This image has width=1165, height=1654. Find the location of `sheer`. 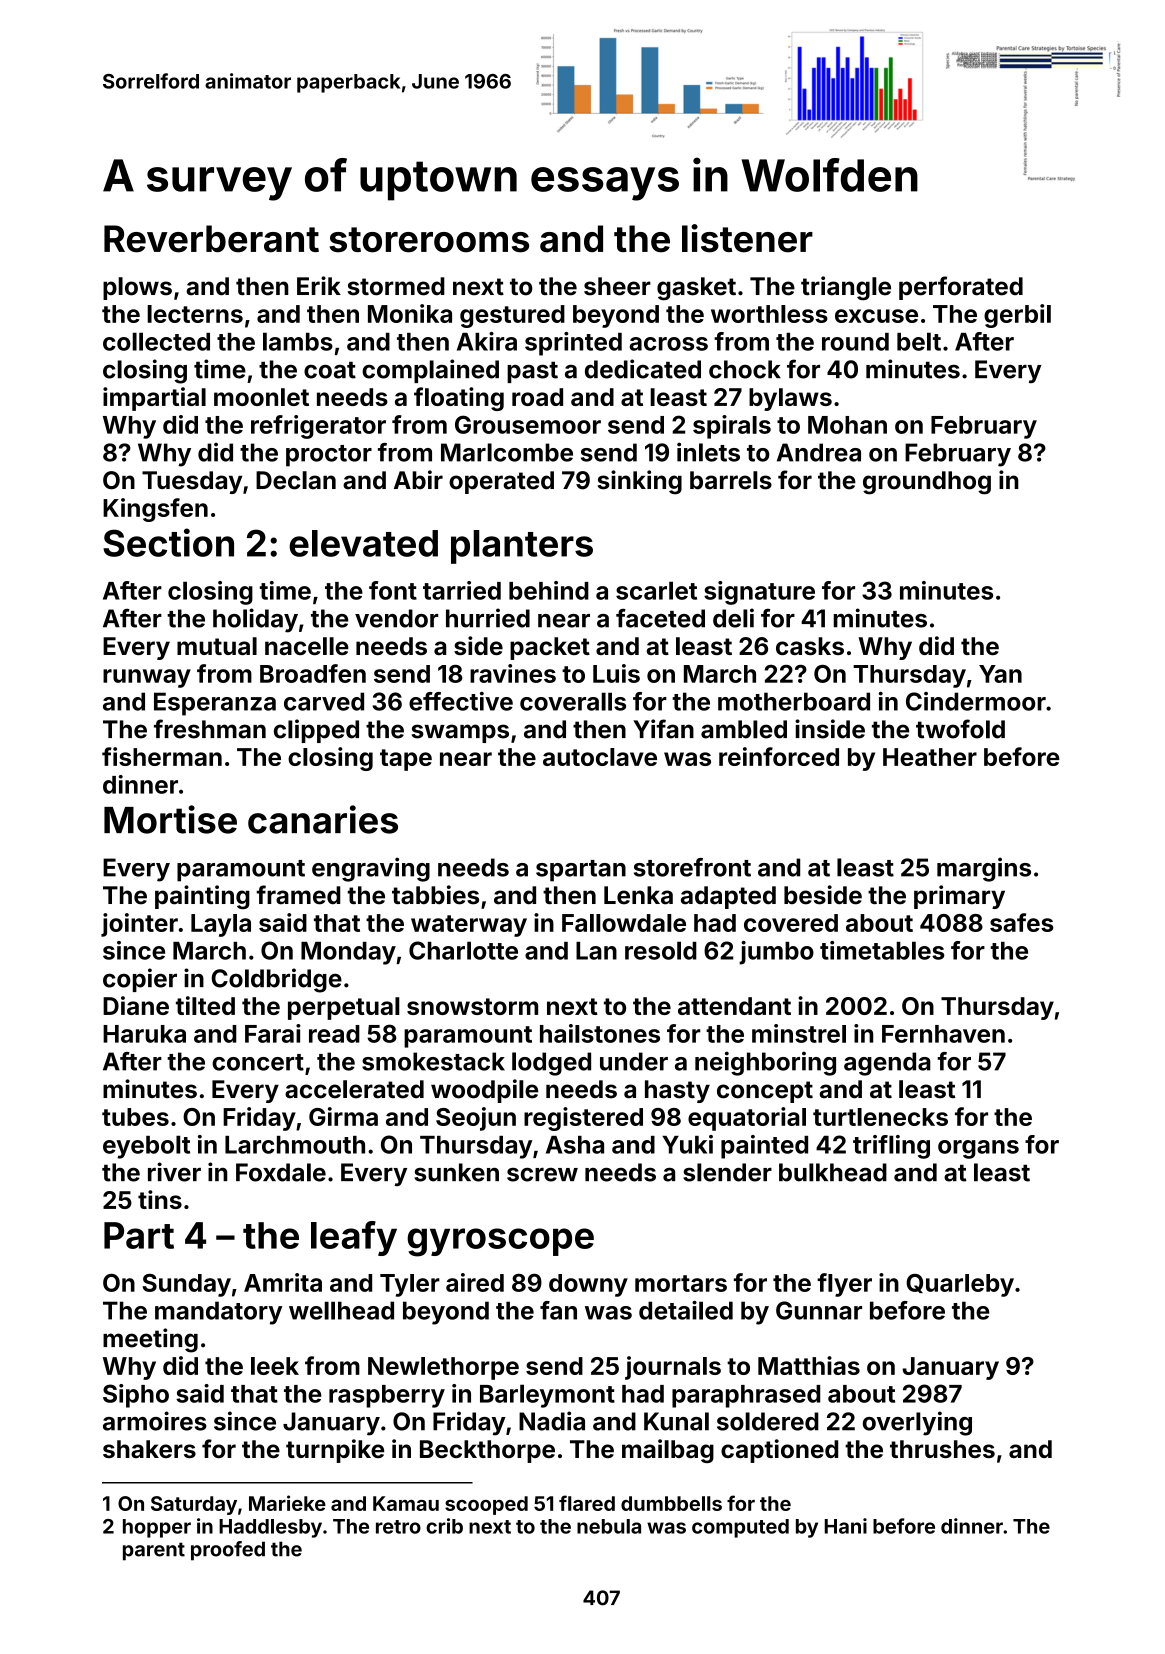

sheer is located at coordinates (617, 286).
